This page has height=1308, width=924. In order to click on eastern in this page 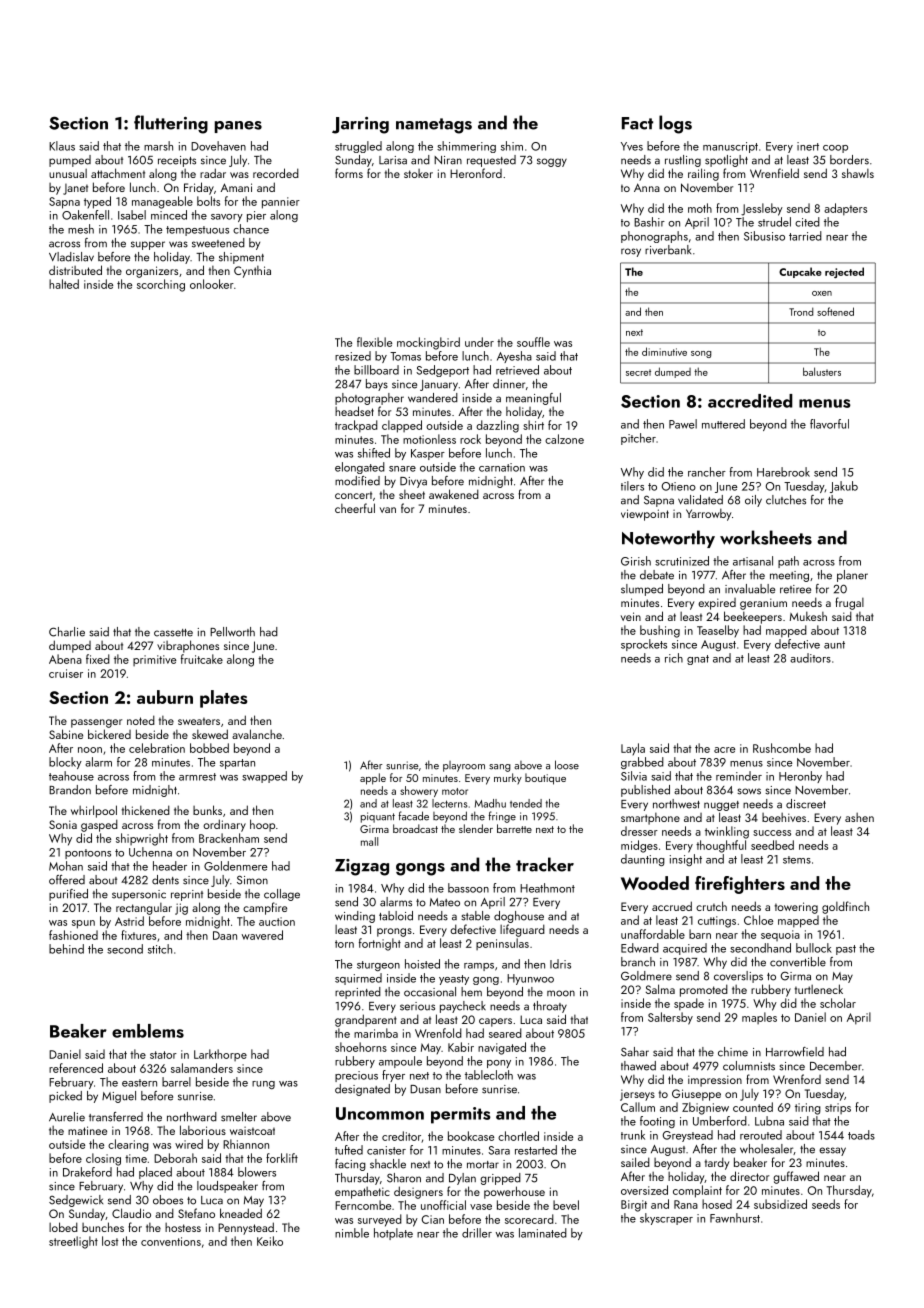, I will do `click(139, 1083)`.
